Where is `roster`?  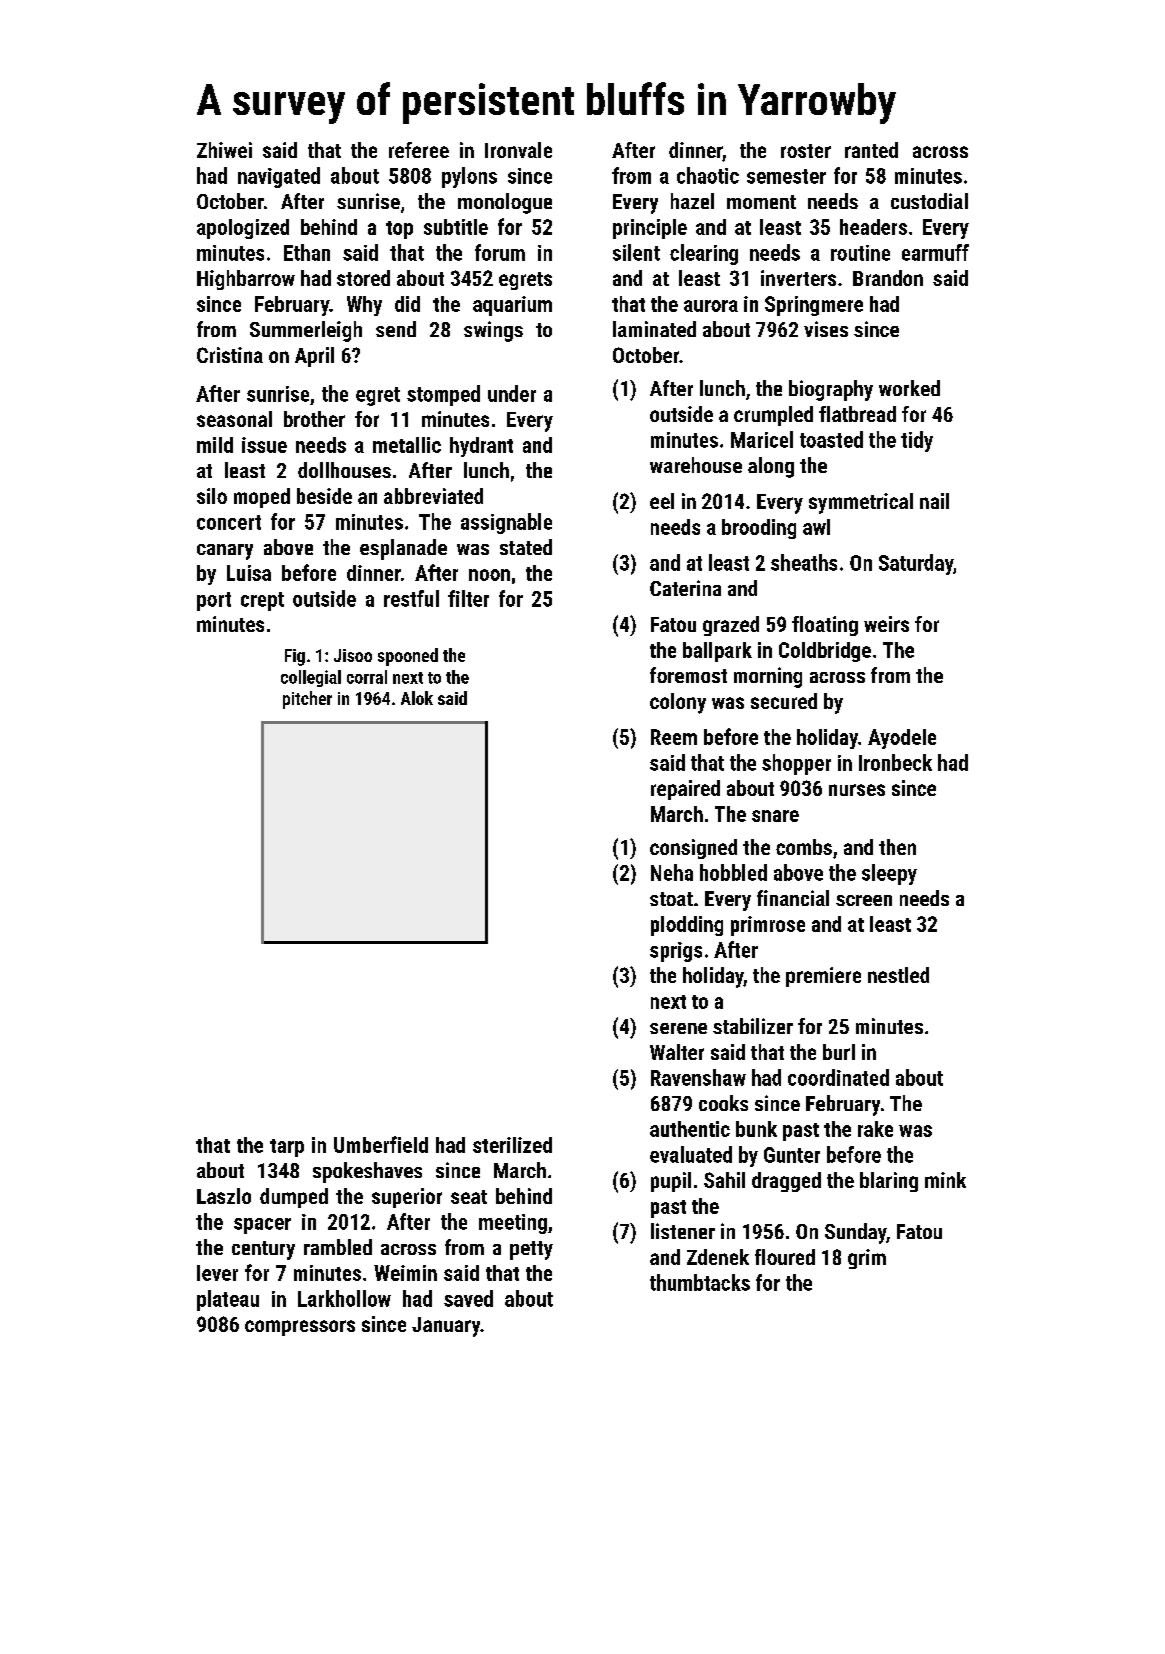 roster is located at coordinates (806, 151).
